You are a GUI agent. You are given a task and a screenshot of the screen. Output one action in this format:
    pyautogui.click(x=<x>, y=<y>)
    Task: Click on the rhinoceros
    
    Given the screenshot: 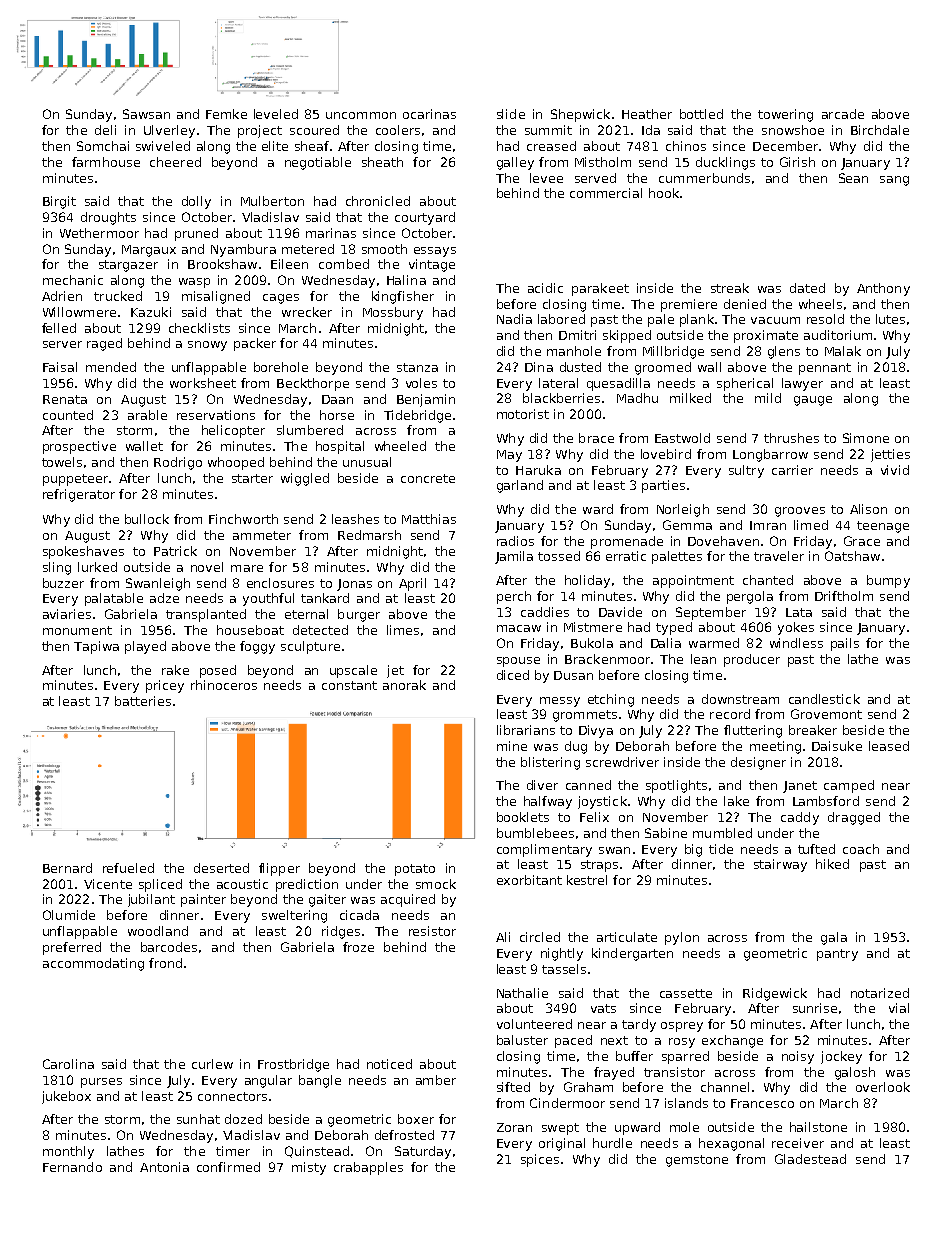 What is the action you would take?
    pyautogui.click(x=224, y=685)
